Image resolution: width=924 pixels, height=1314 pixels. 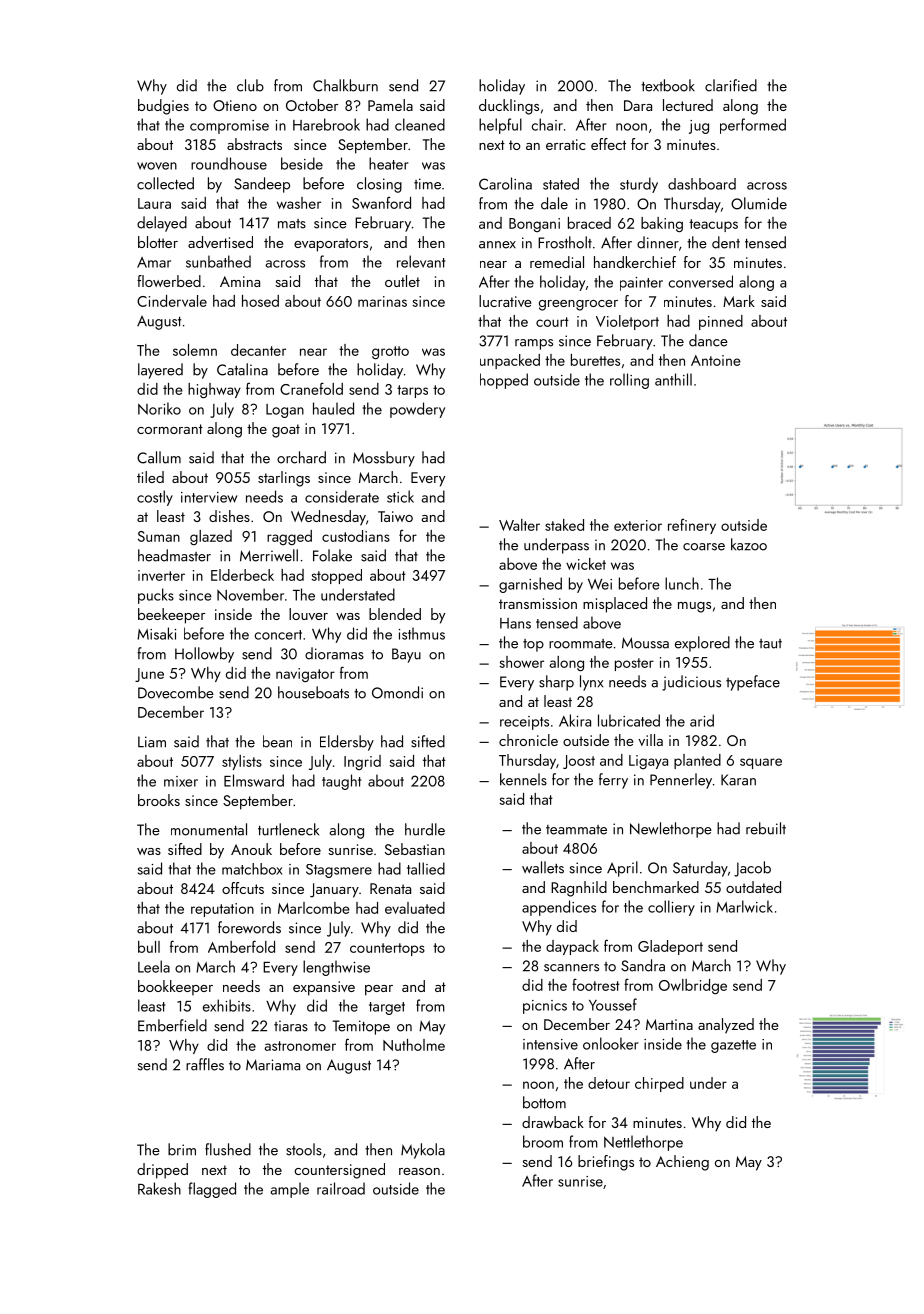 What do you see at coordinates (152, 742) in the image?
I see `Liam` at bounding box center [152, 742].
